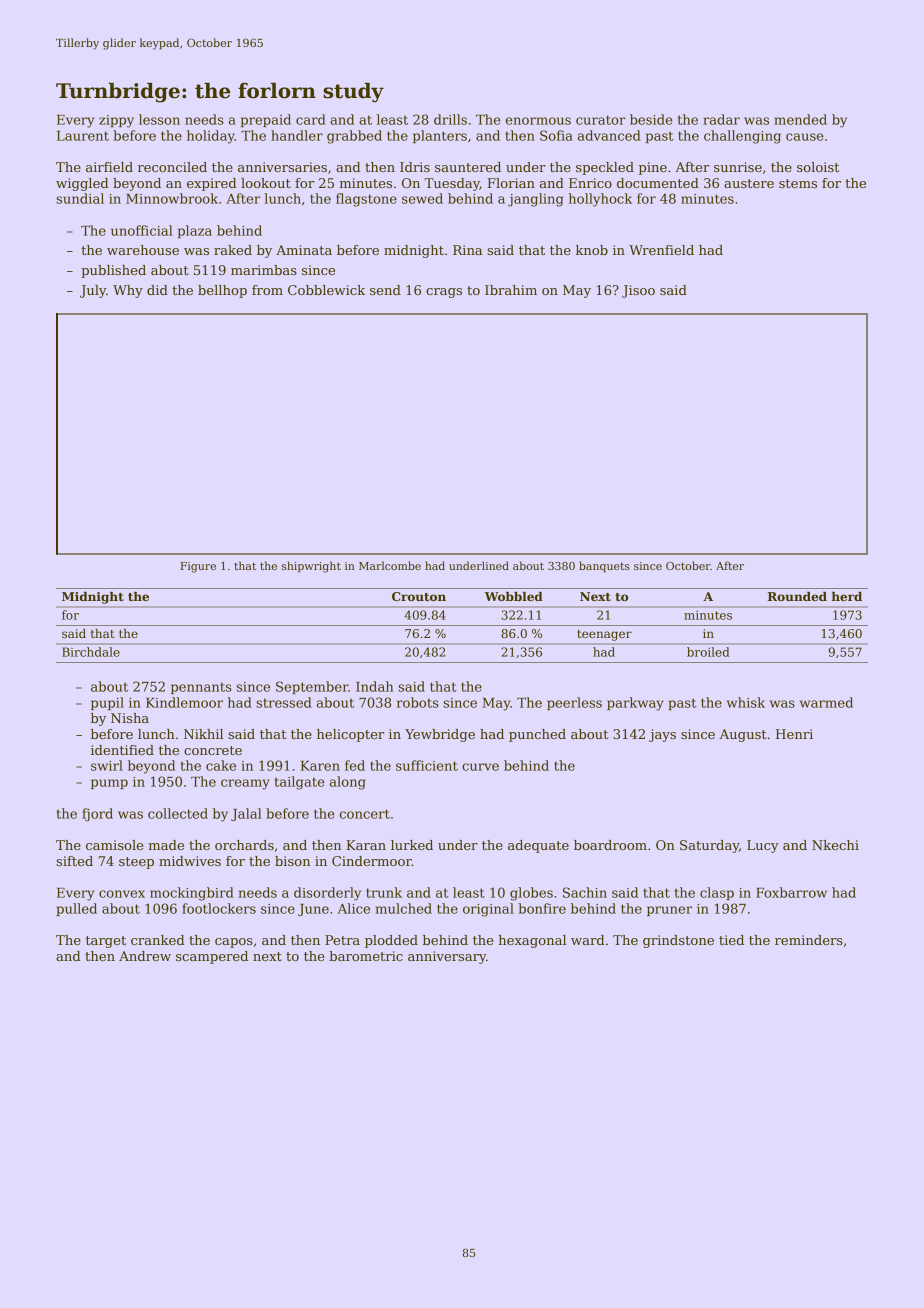  I want to click on lookout, so click(266, 183).
